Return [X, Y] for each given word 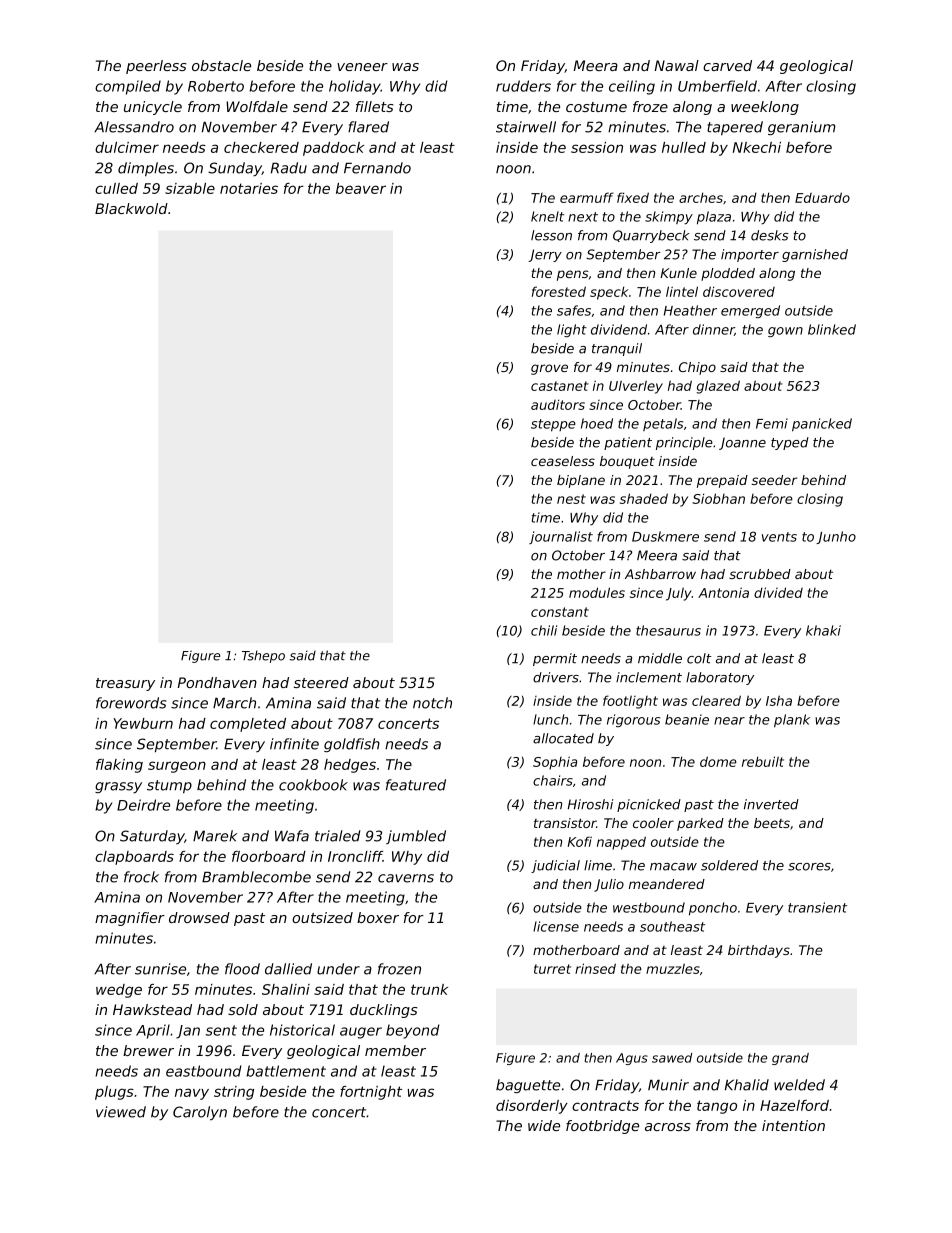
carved [727, 65]
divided [778, 592]
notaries [249, 188]
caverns [406, 878]
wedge [119, 991]
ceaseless [563, 461]
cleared [716, 700]
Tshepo [263, 656]
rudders [523, 86]
